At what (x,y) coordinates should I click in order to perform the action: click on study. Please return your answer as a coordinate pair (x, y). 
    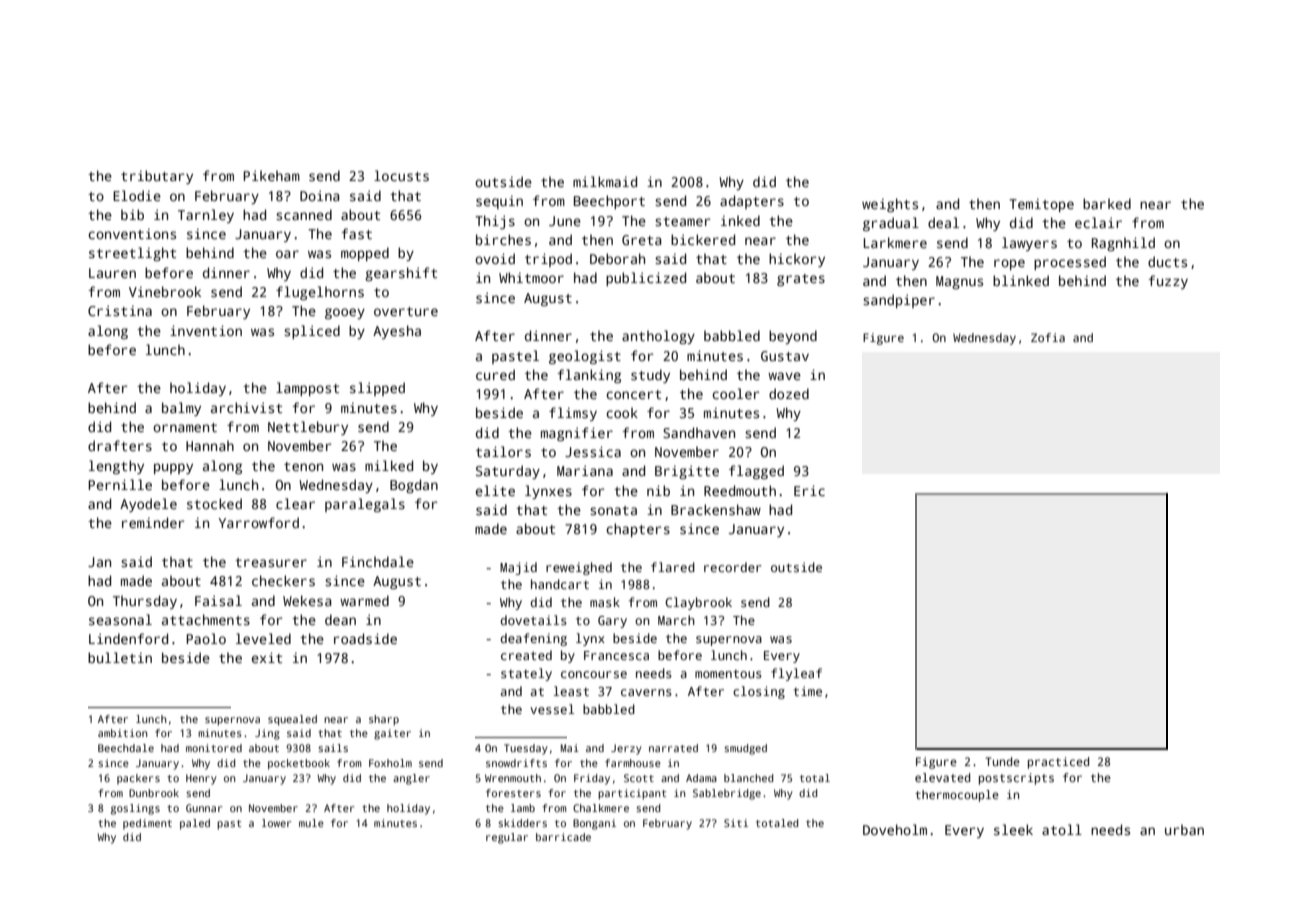
    Looking at the image, I should click on (650, 376).
